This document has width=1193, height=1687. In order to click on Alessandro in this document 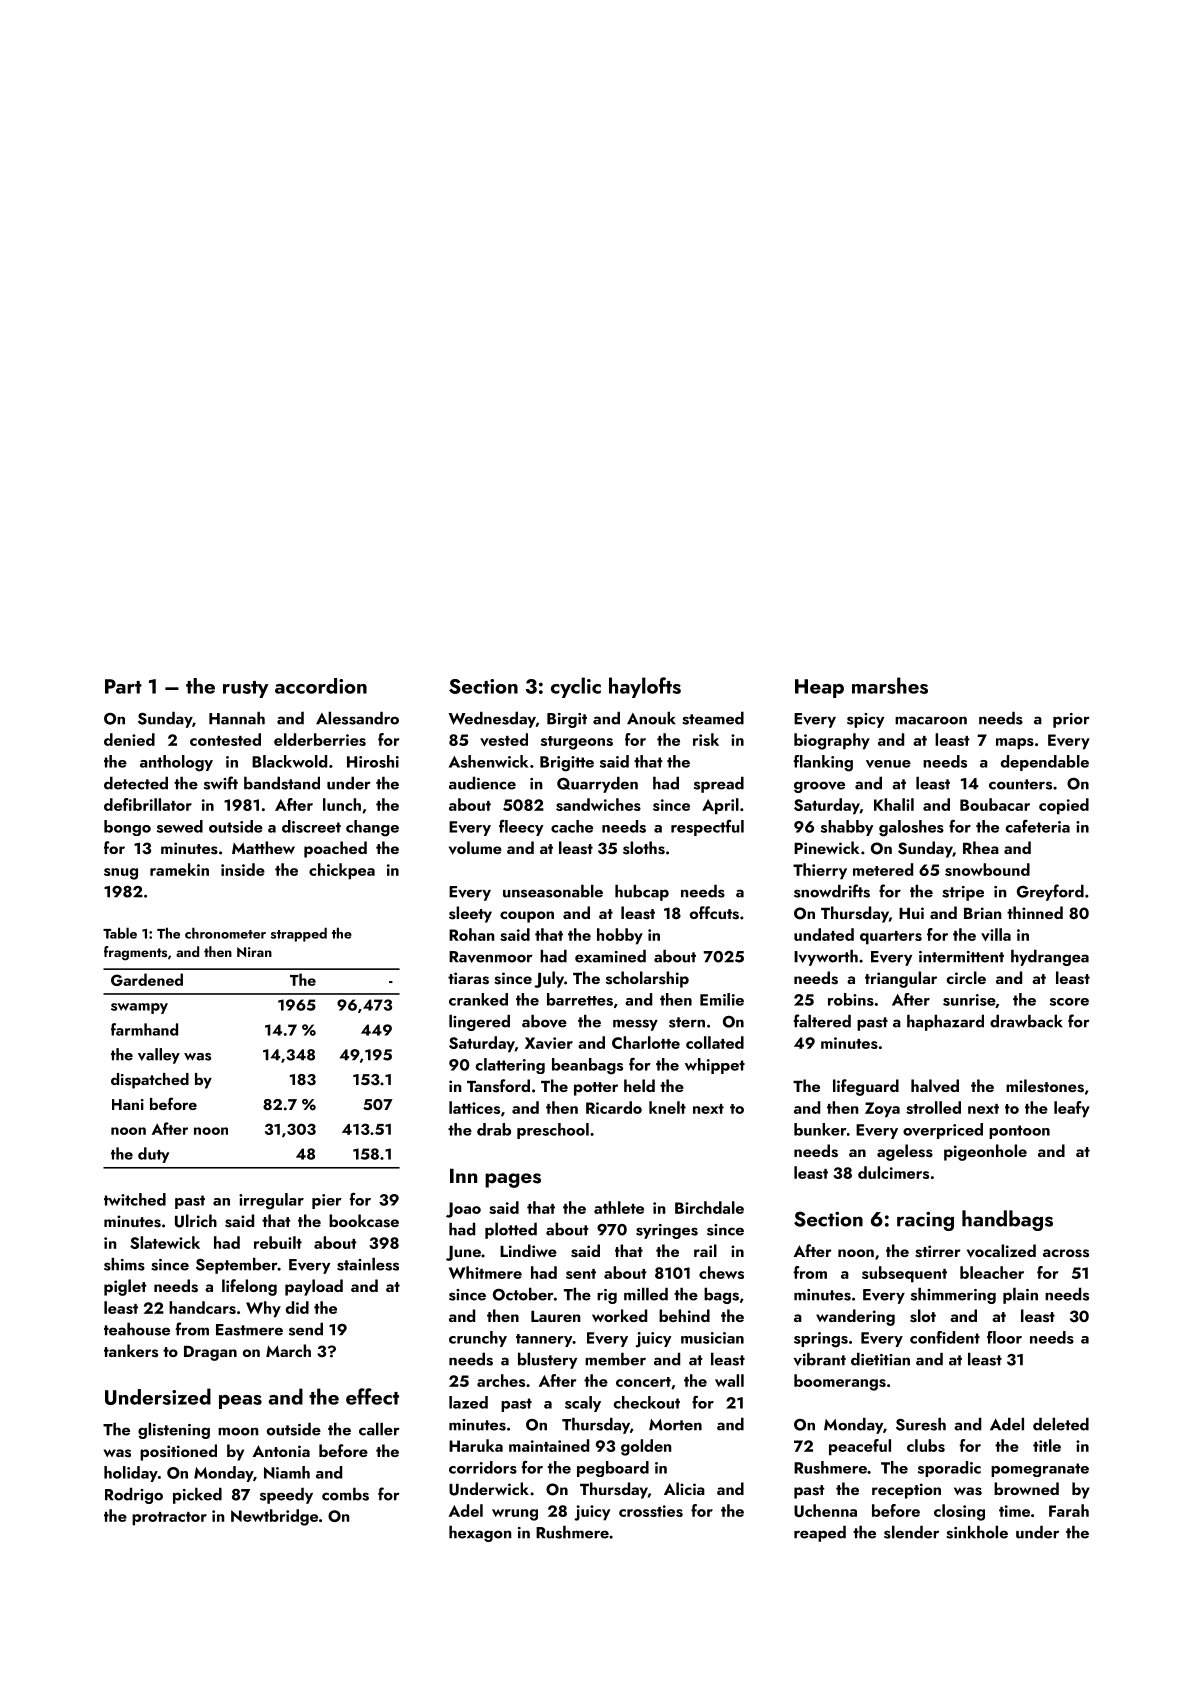, I will do `click(357, 718)`.
